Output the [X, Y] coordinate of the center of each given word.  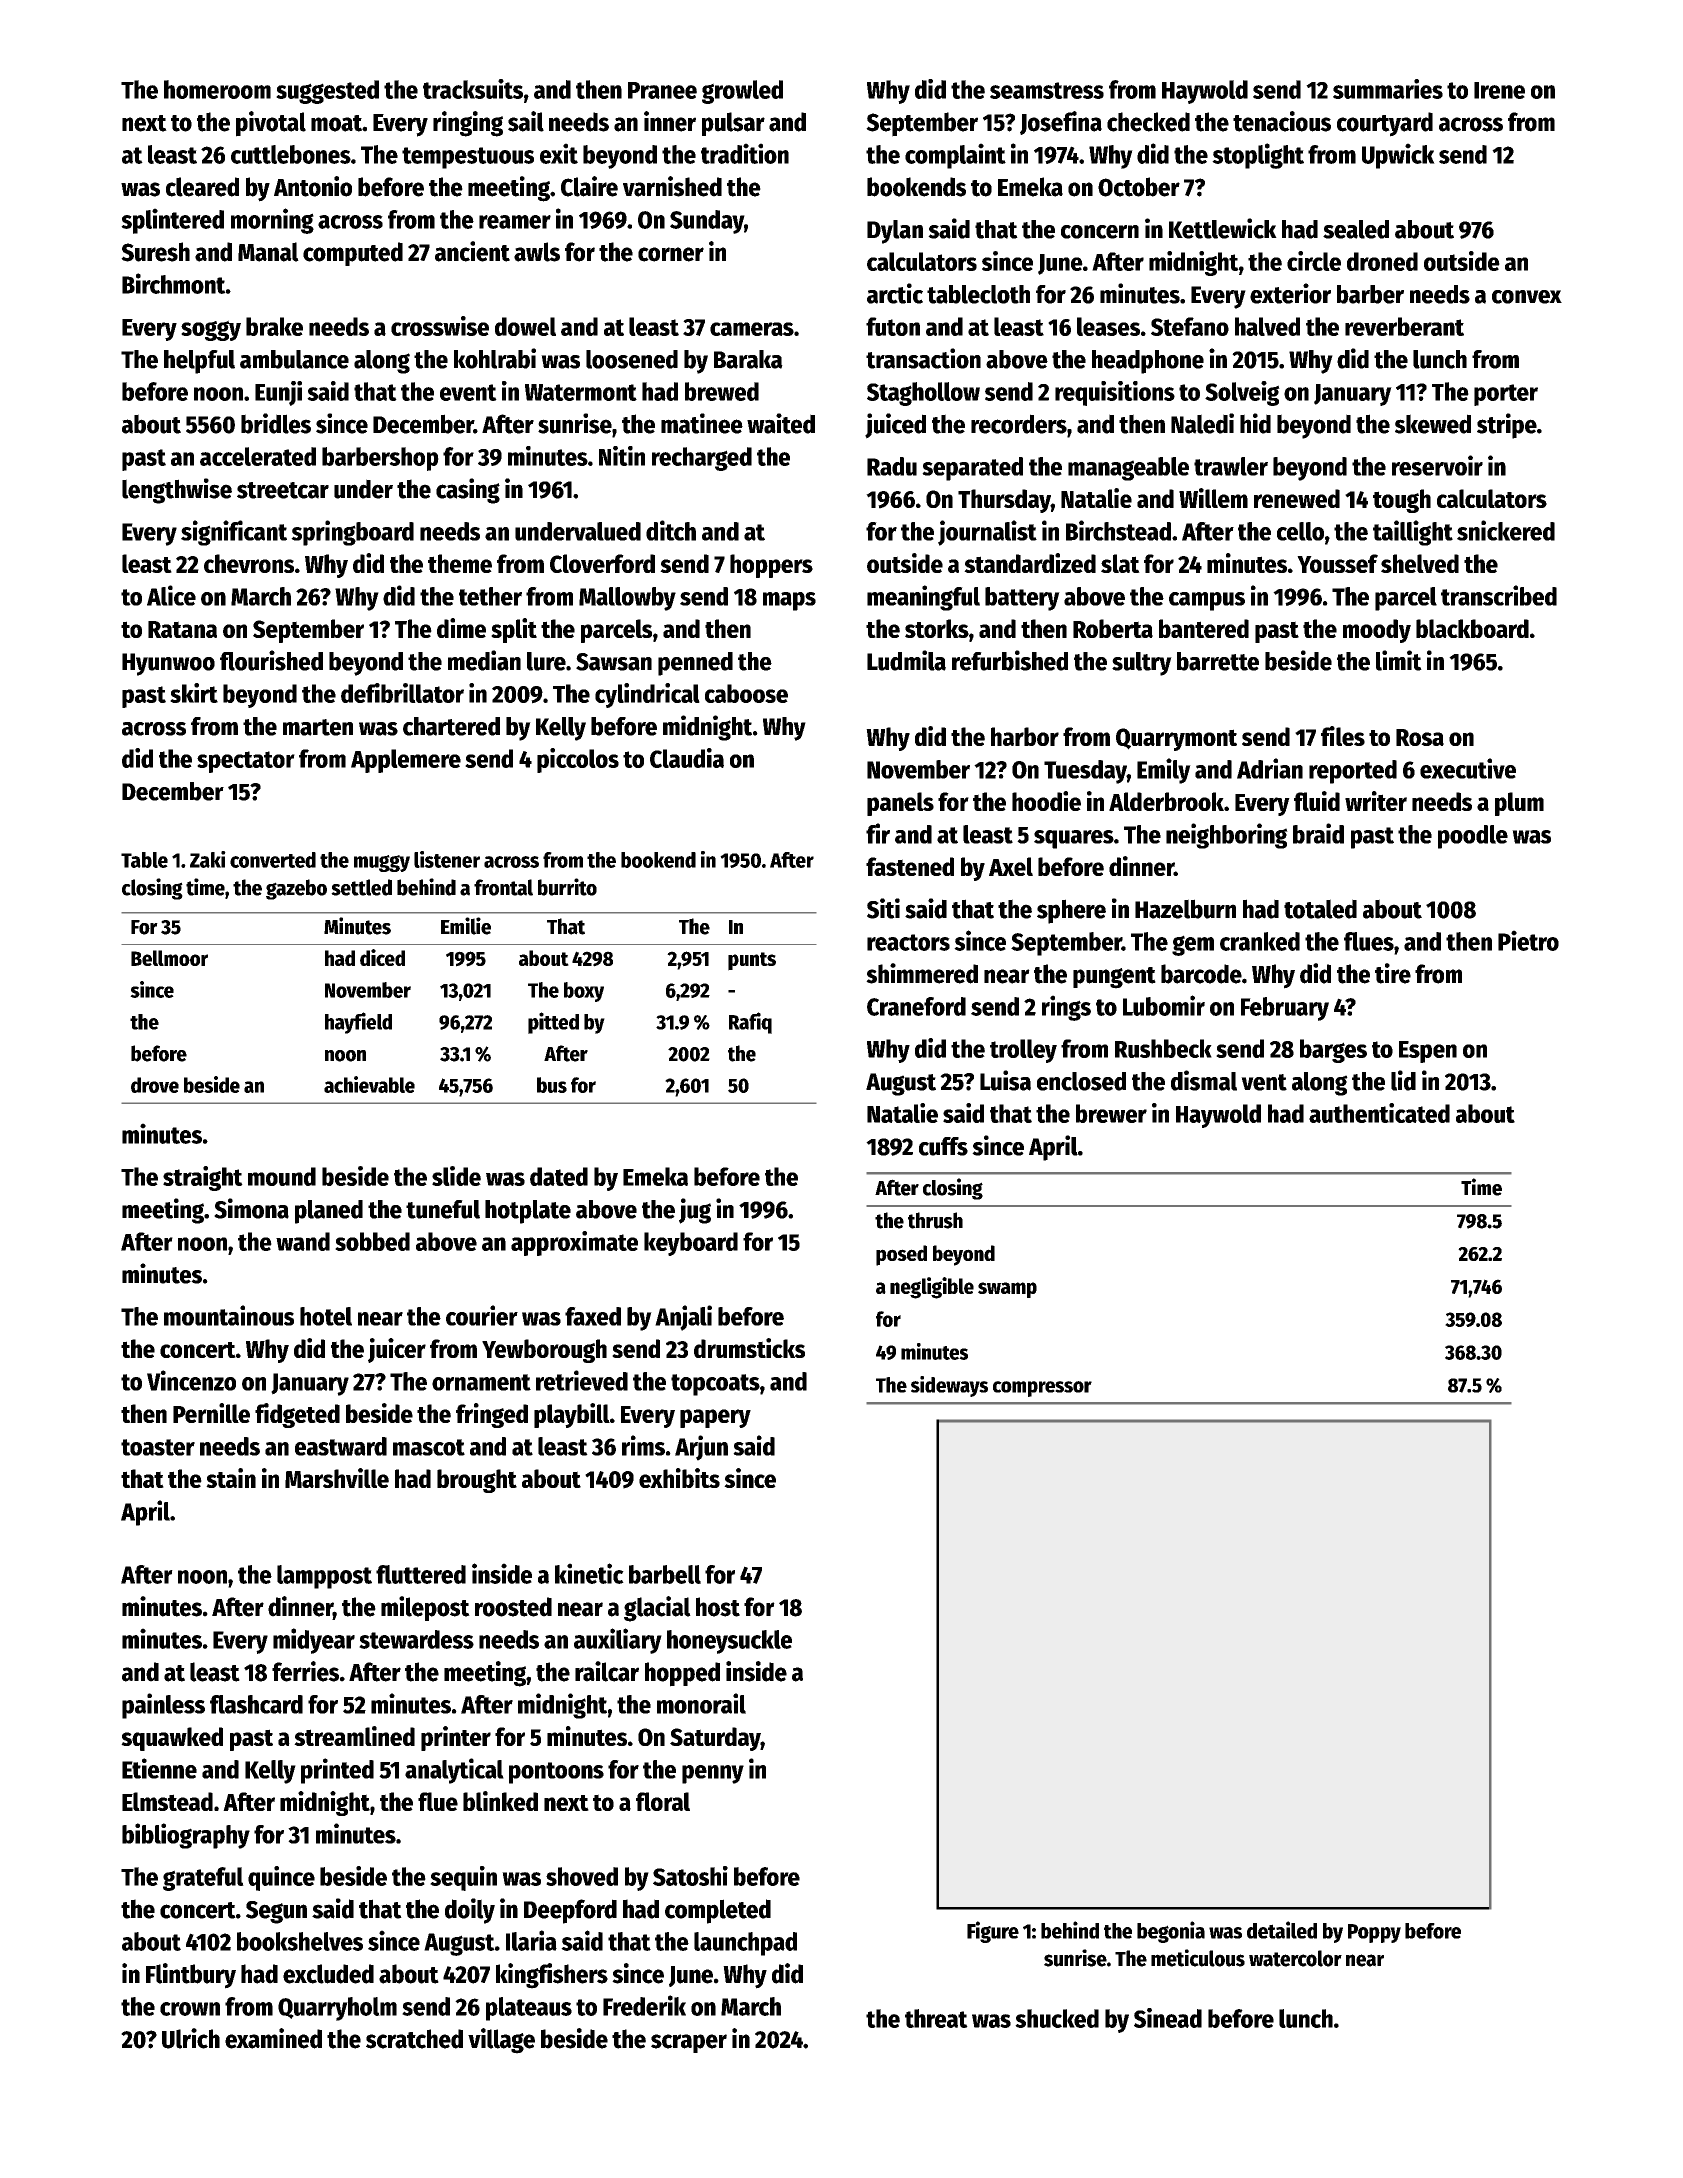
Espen [1428, 1052]
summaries [1388, 89]
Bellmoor [169, 958]
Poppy [1374, 1933]
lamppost [324, 1577]
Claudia [687, 758]
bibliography [186, 1836]
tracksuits [473, 89]
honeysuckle [729, 1642]
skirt [194, 693]
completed [718, 1911]
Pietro [1528, 940]
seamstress [1047, 90]
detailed [1282, 1930]
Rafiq [750, 1023]
